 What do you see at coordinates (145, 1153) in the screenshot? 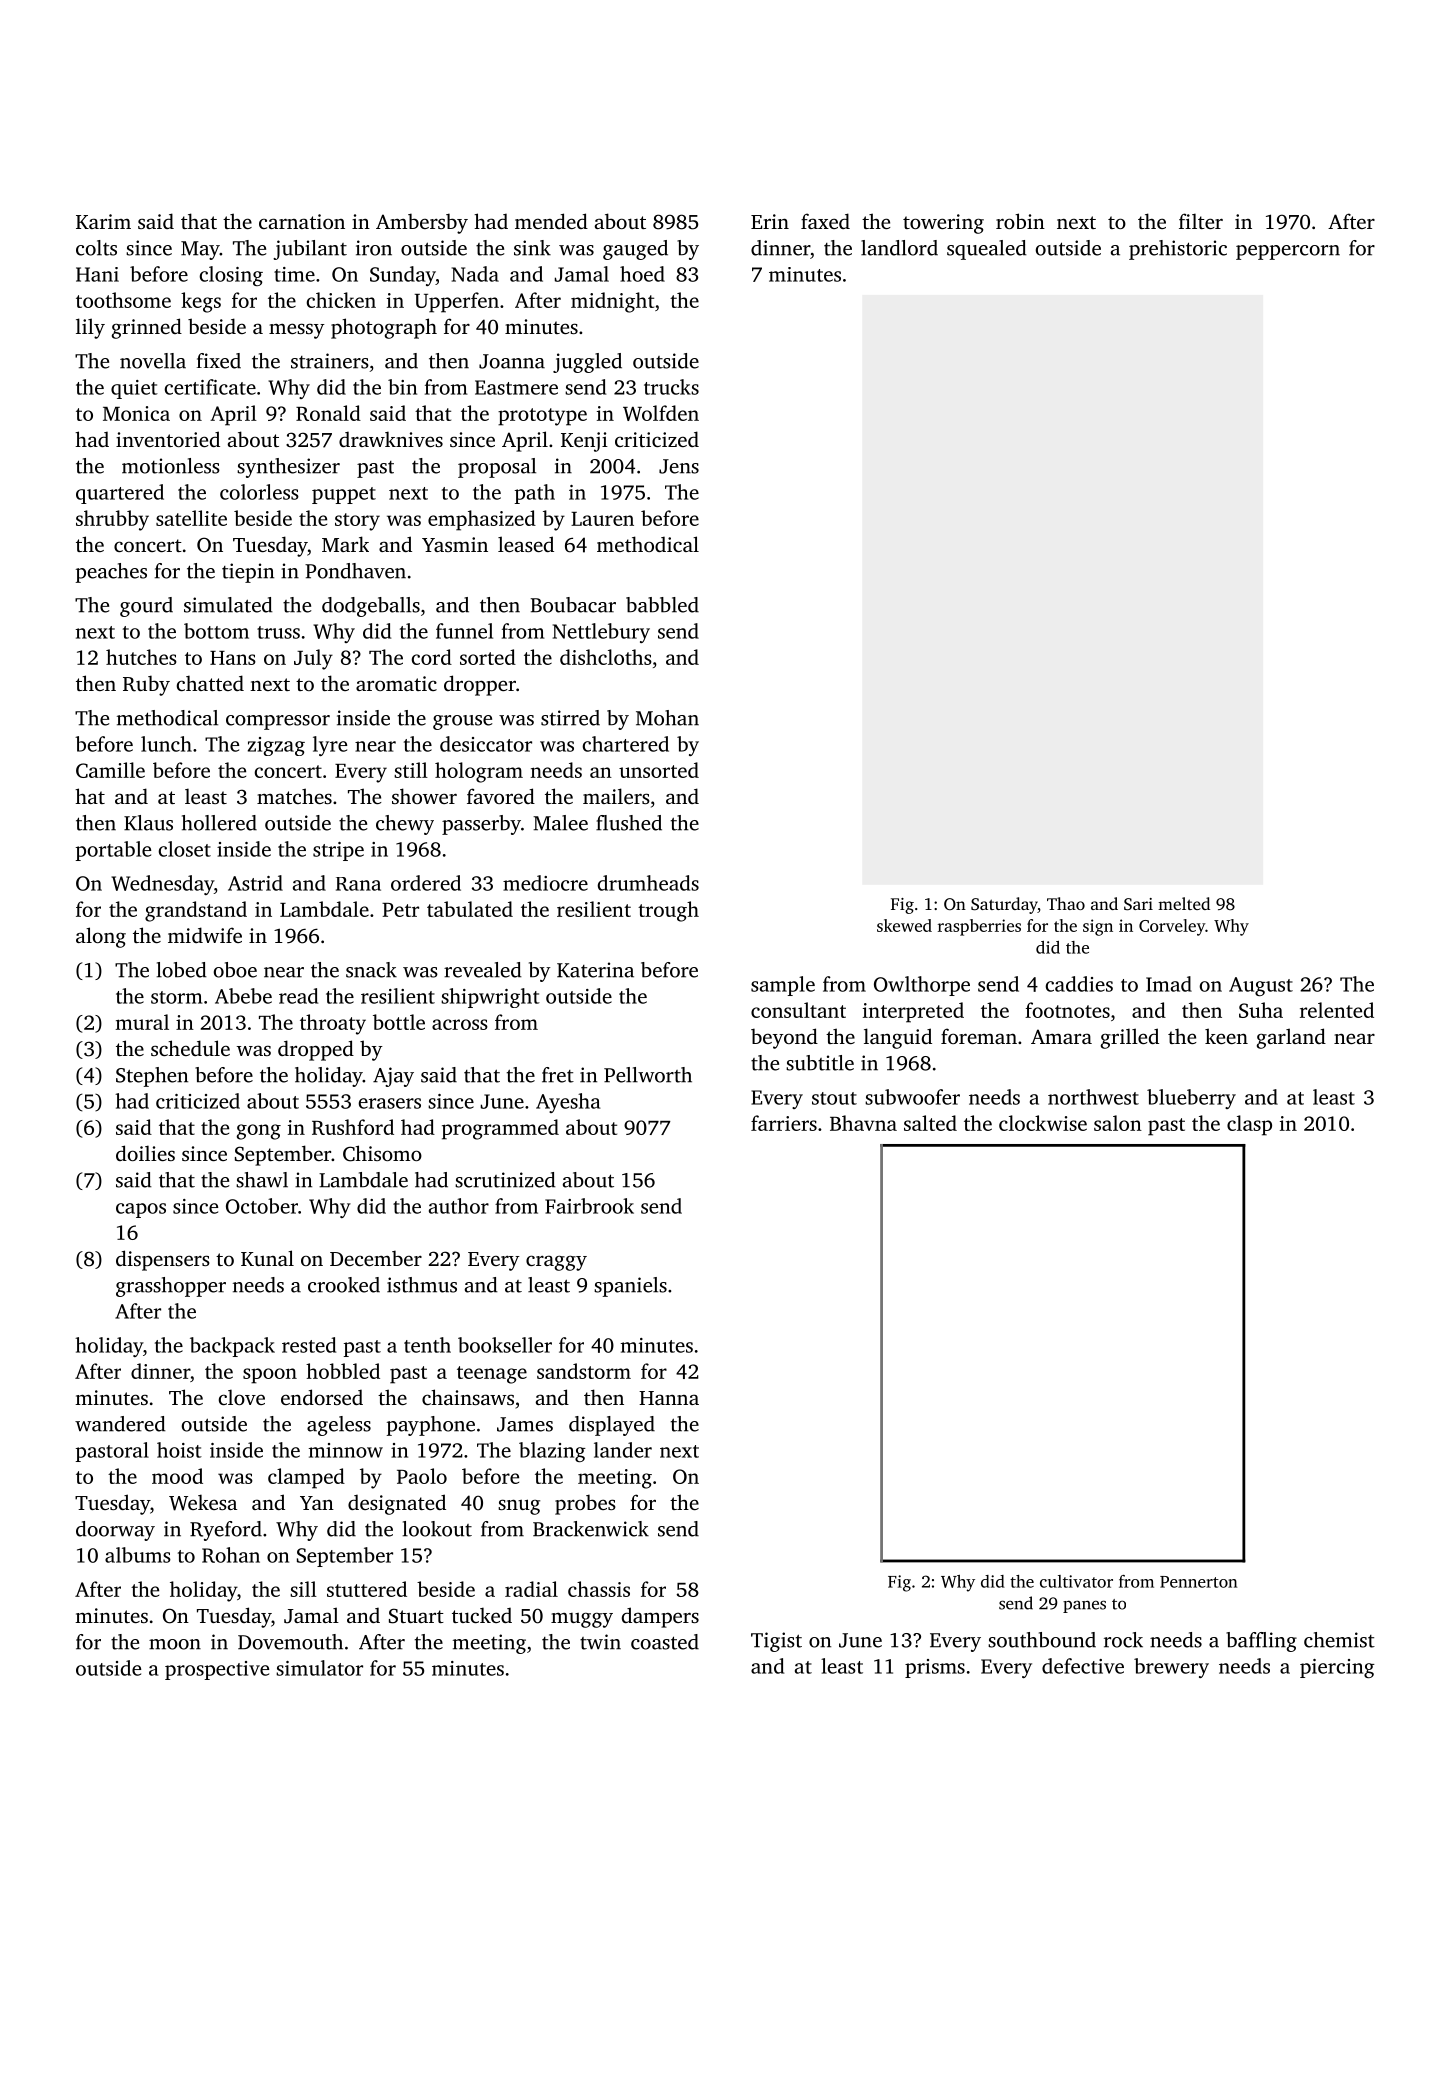
I see `doilies` at bounding box center [145, 1153].
